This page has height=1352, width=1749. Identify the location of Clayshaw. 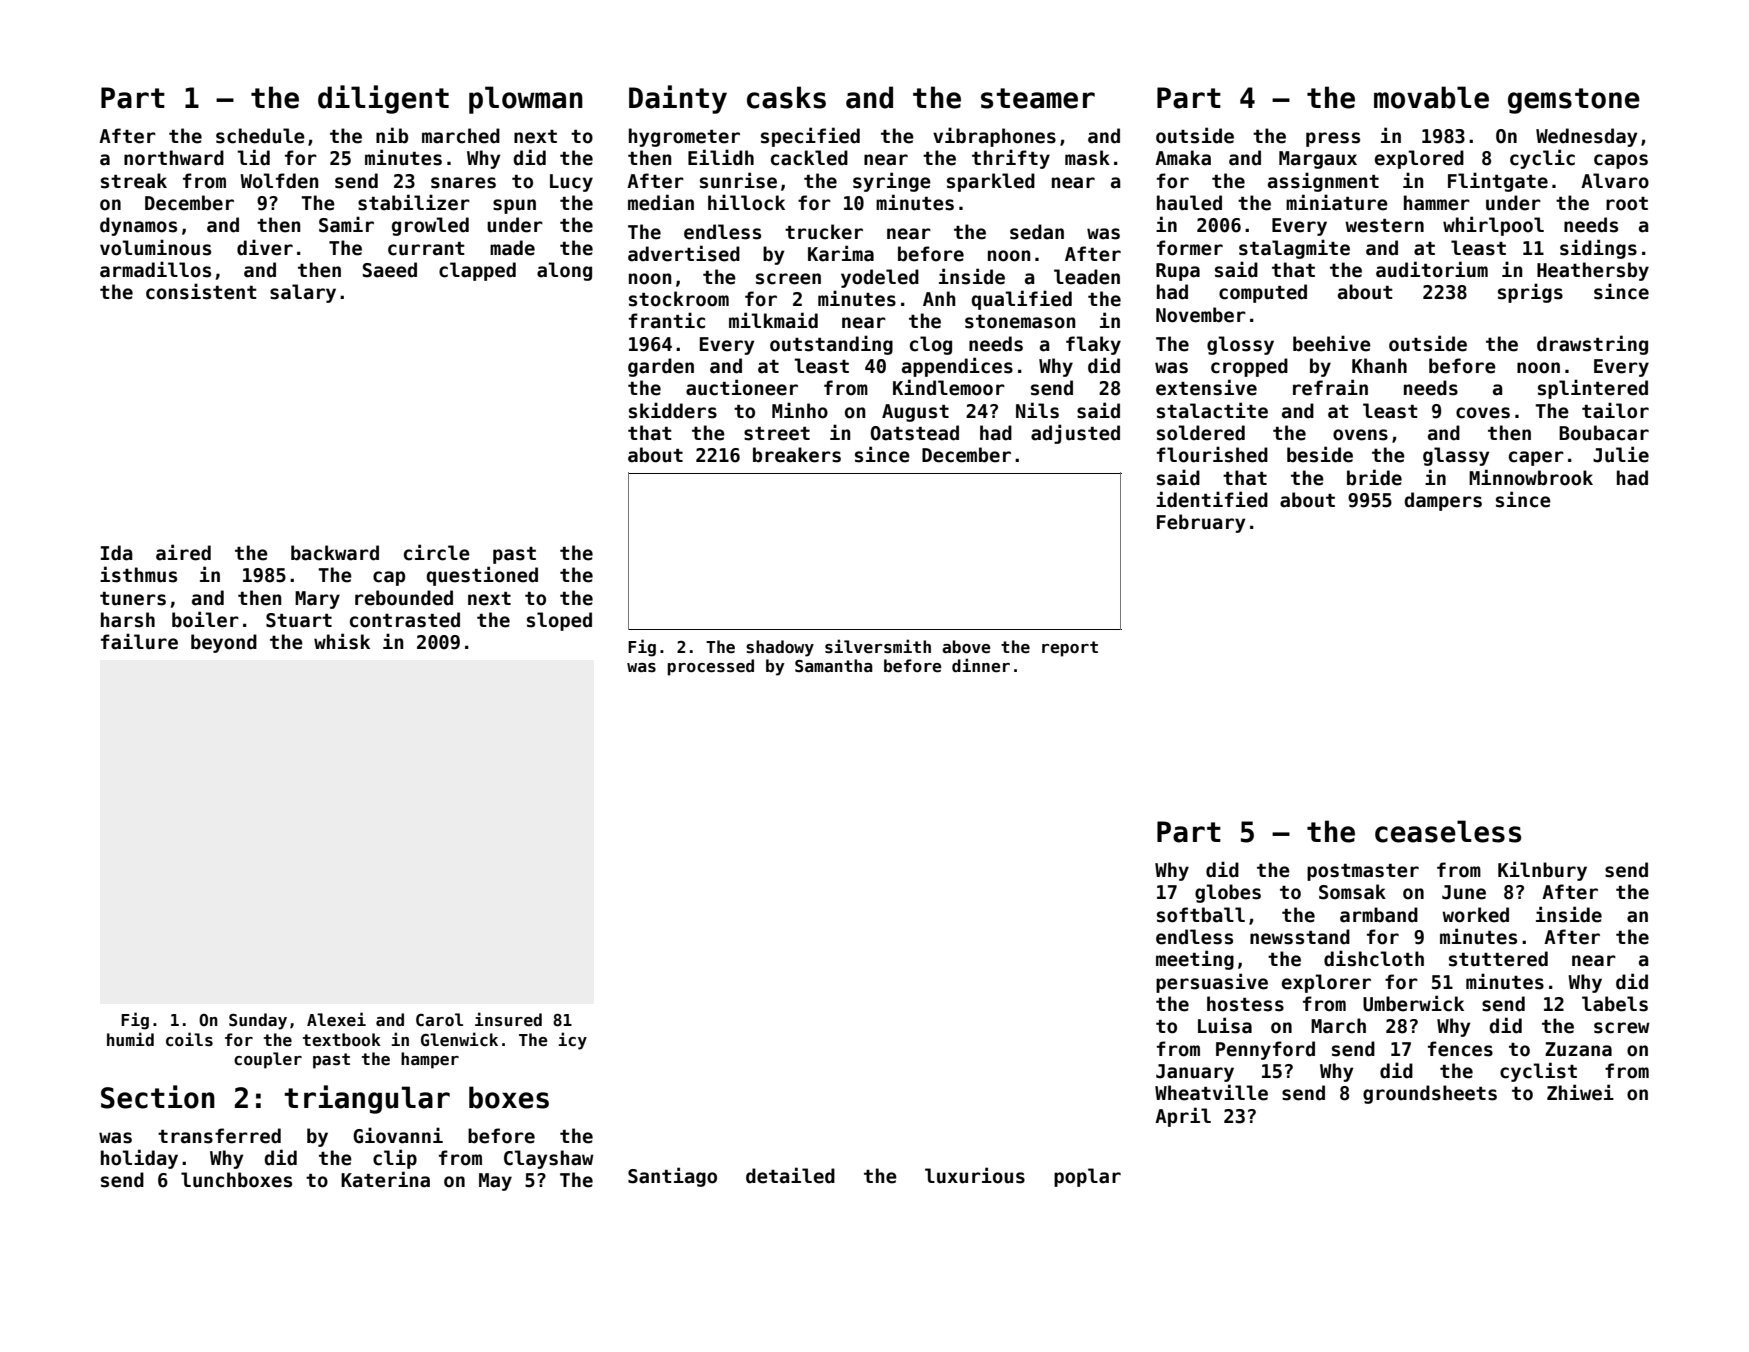
(549, 1159).
